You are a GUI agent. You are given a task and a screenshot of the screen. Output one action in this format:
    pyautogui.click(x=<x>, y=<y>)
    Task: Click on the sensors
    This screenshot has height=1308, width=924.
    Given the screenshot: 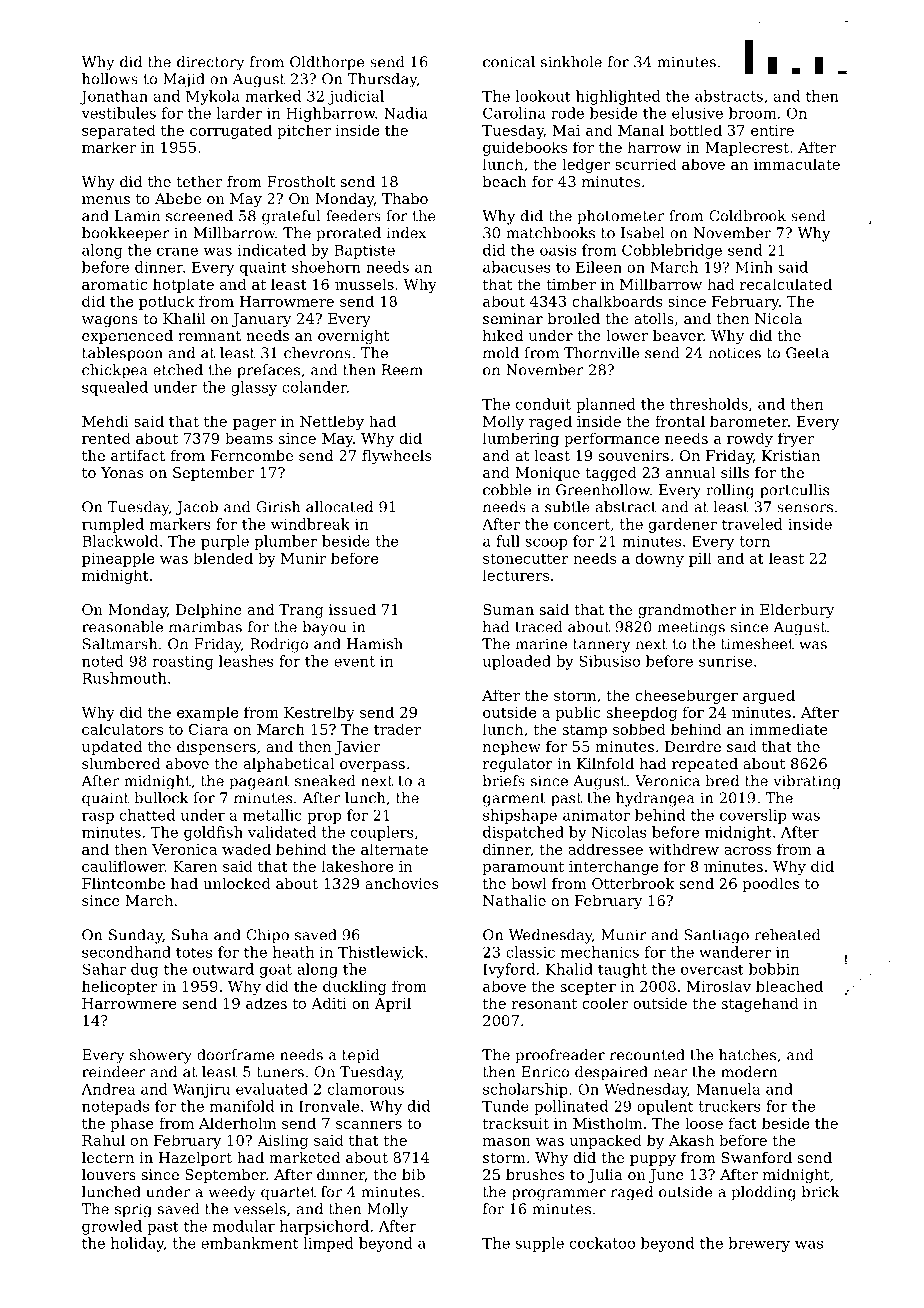 What is the action you would take?
    pyautogui.click(x=805, y=508)
